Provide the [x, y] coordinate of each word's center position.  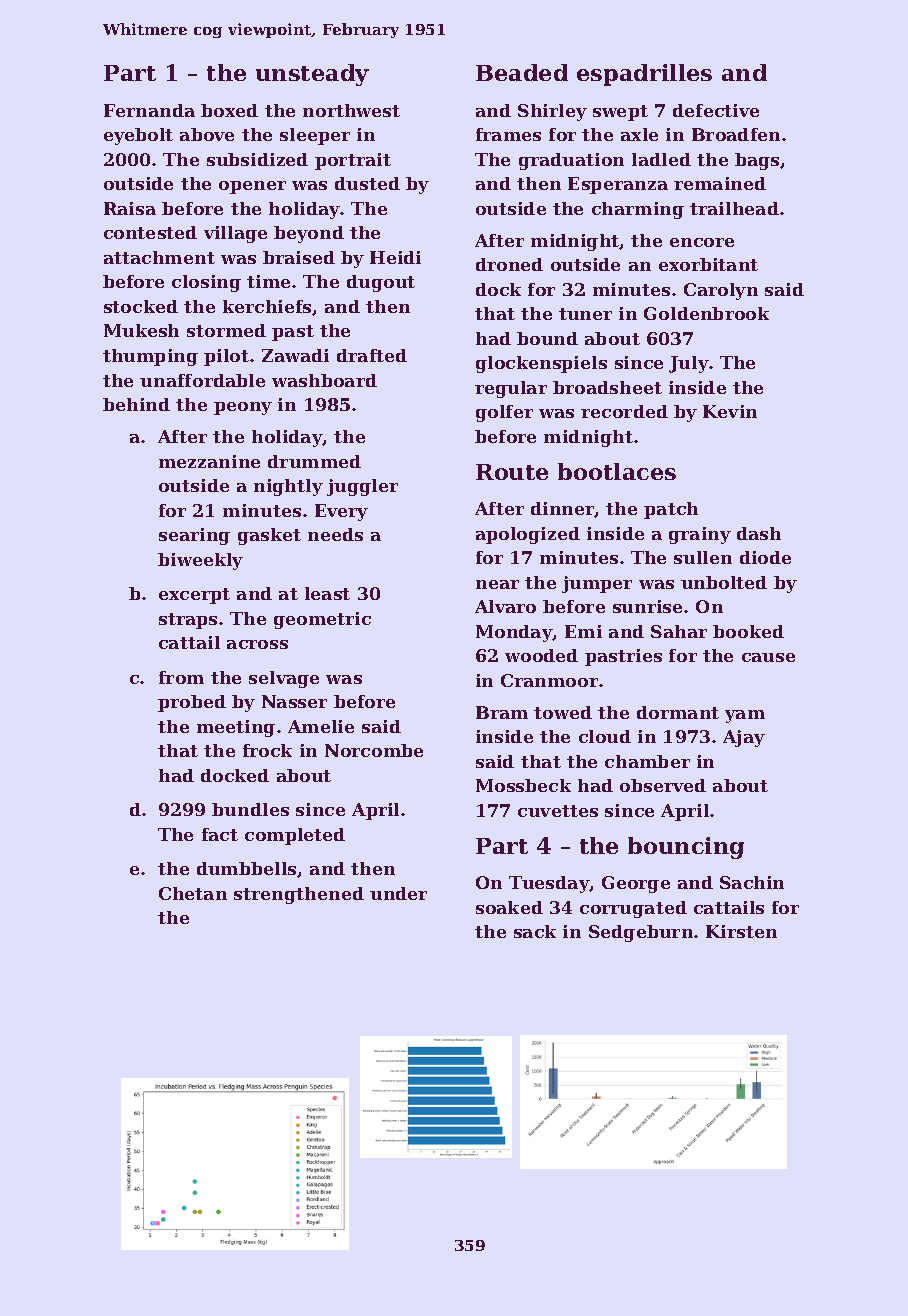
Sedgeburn [641, 933]
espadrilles [644, 75]
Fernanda [149, 110]
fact [220, 834]
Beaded [522, 72]
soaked [509, 907]
